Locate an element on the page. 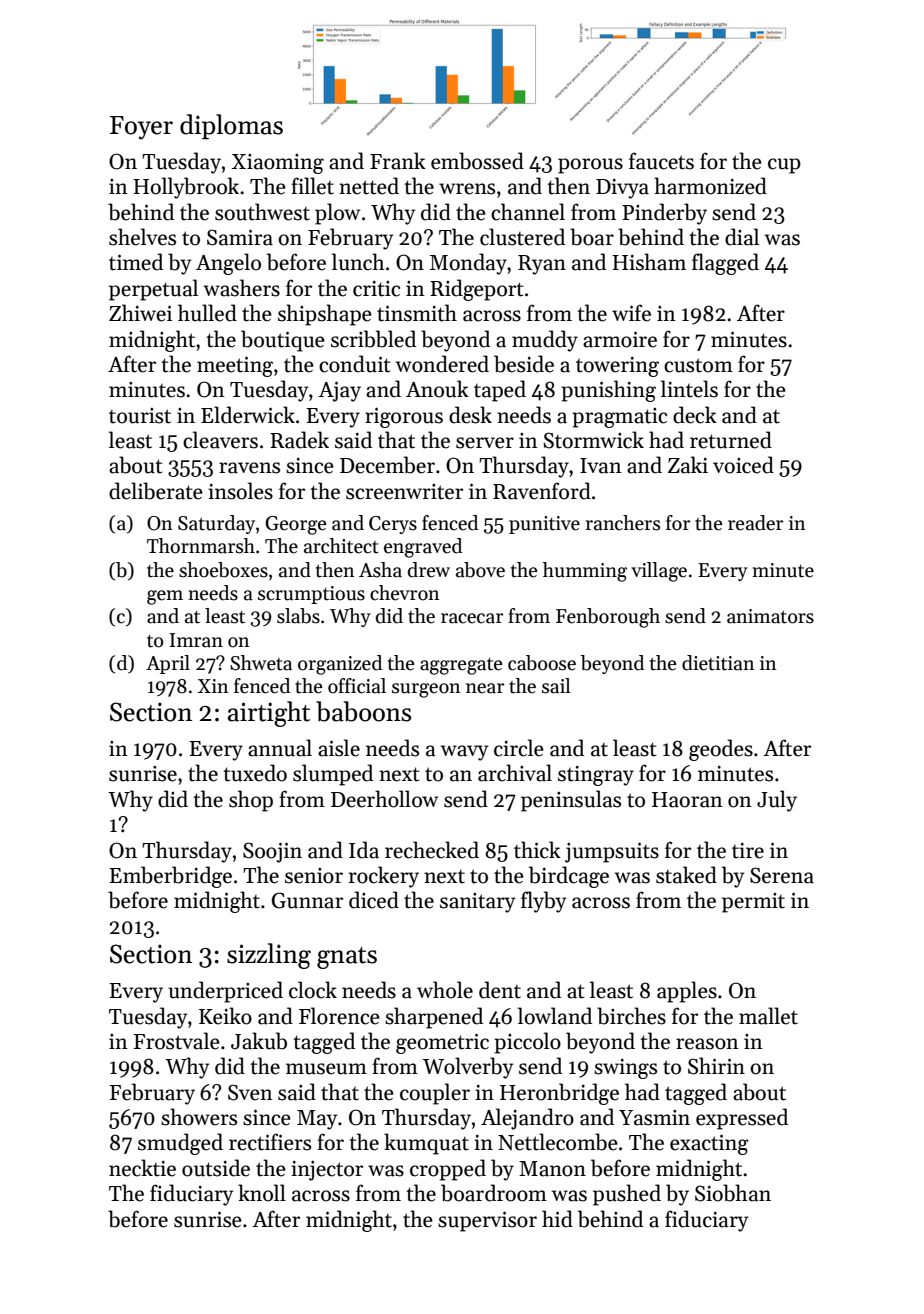 This document has width=924, height=1314. gnats is located at coordinates (347, 958).
